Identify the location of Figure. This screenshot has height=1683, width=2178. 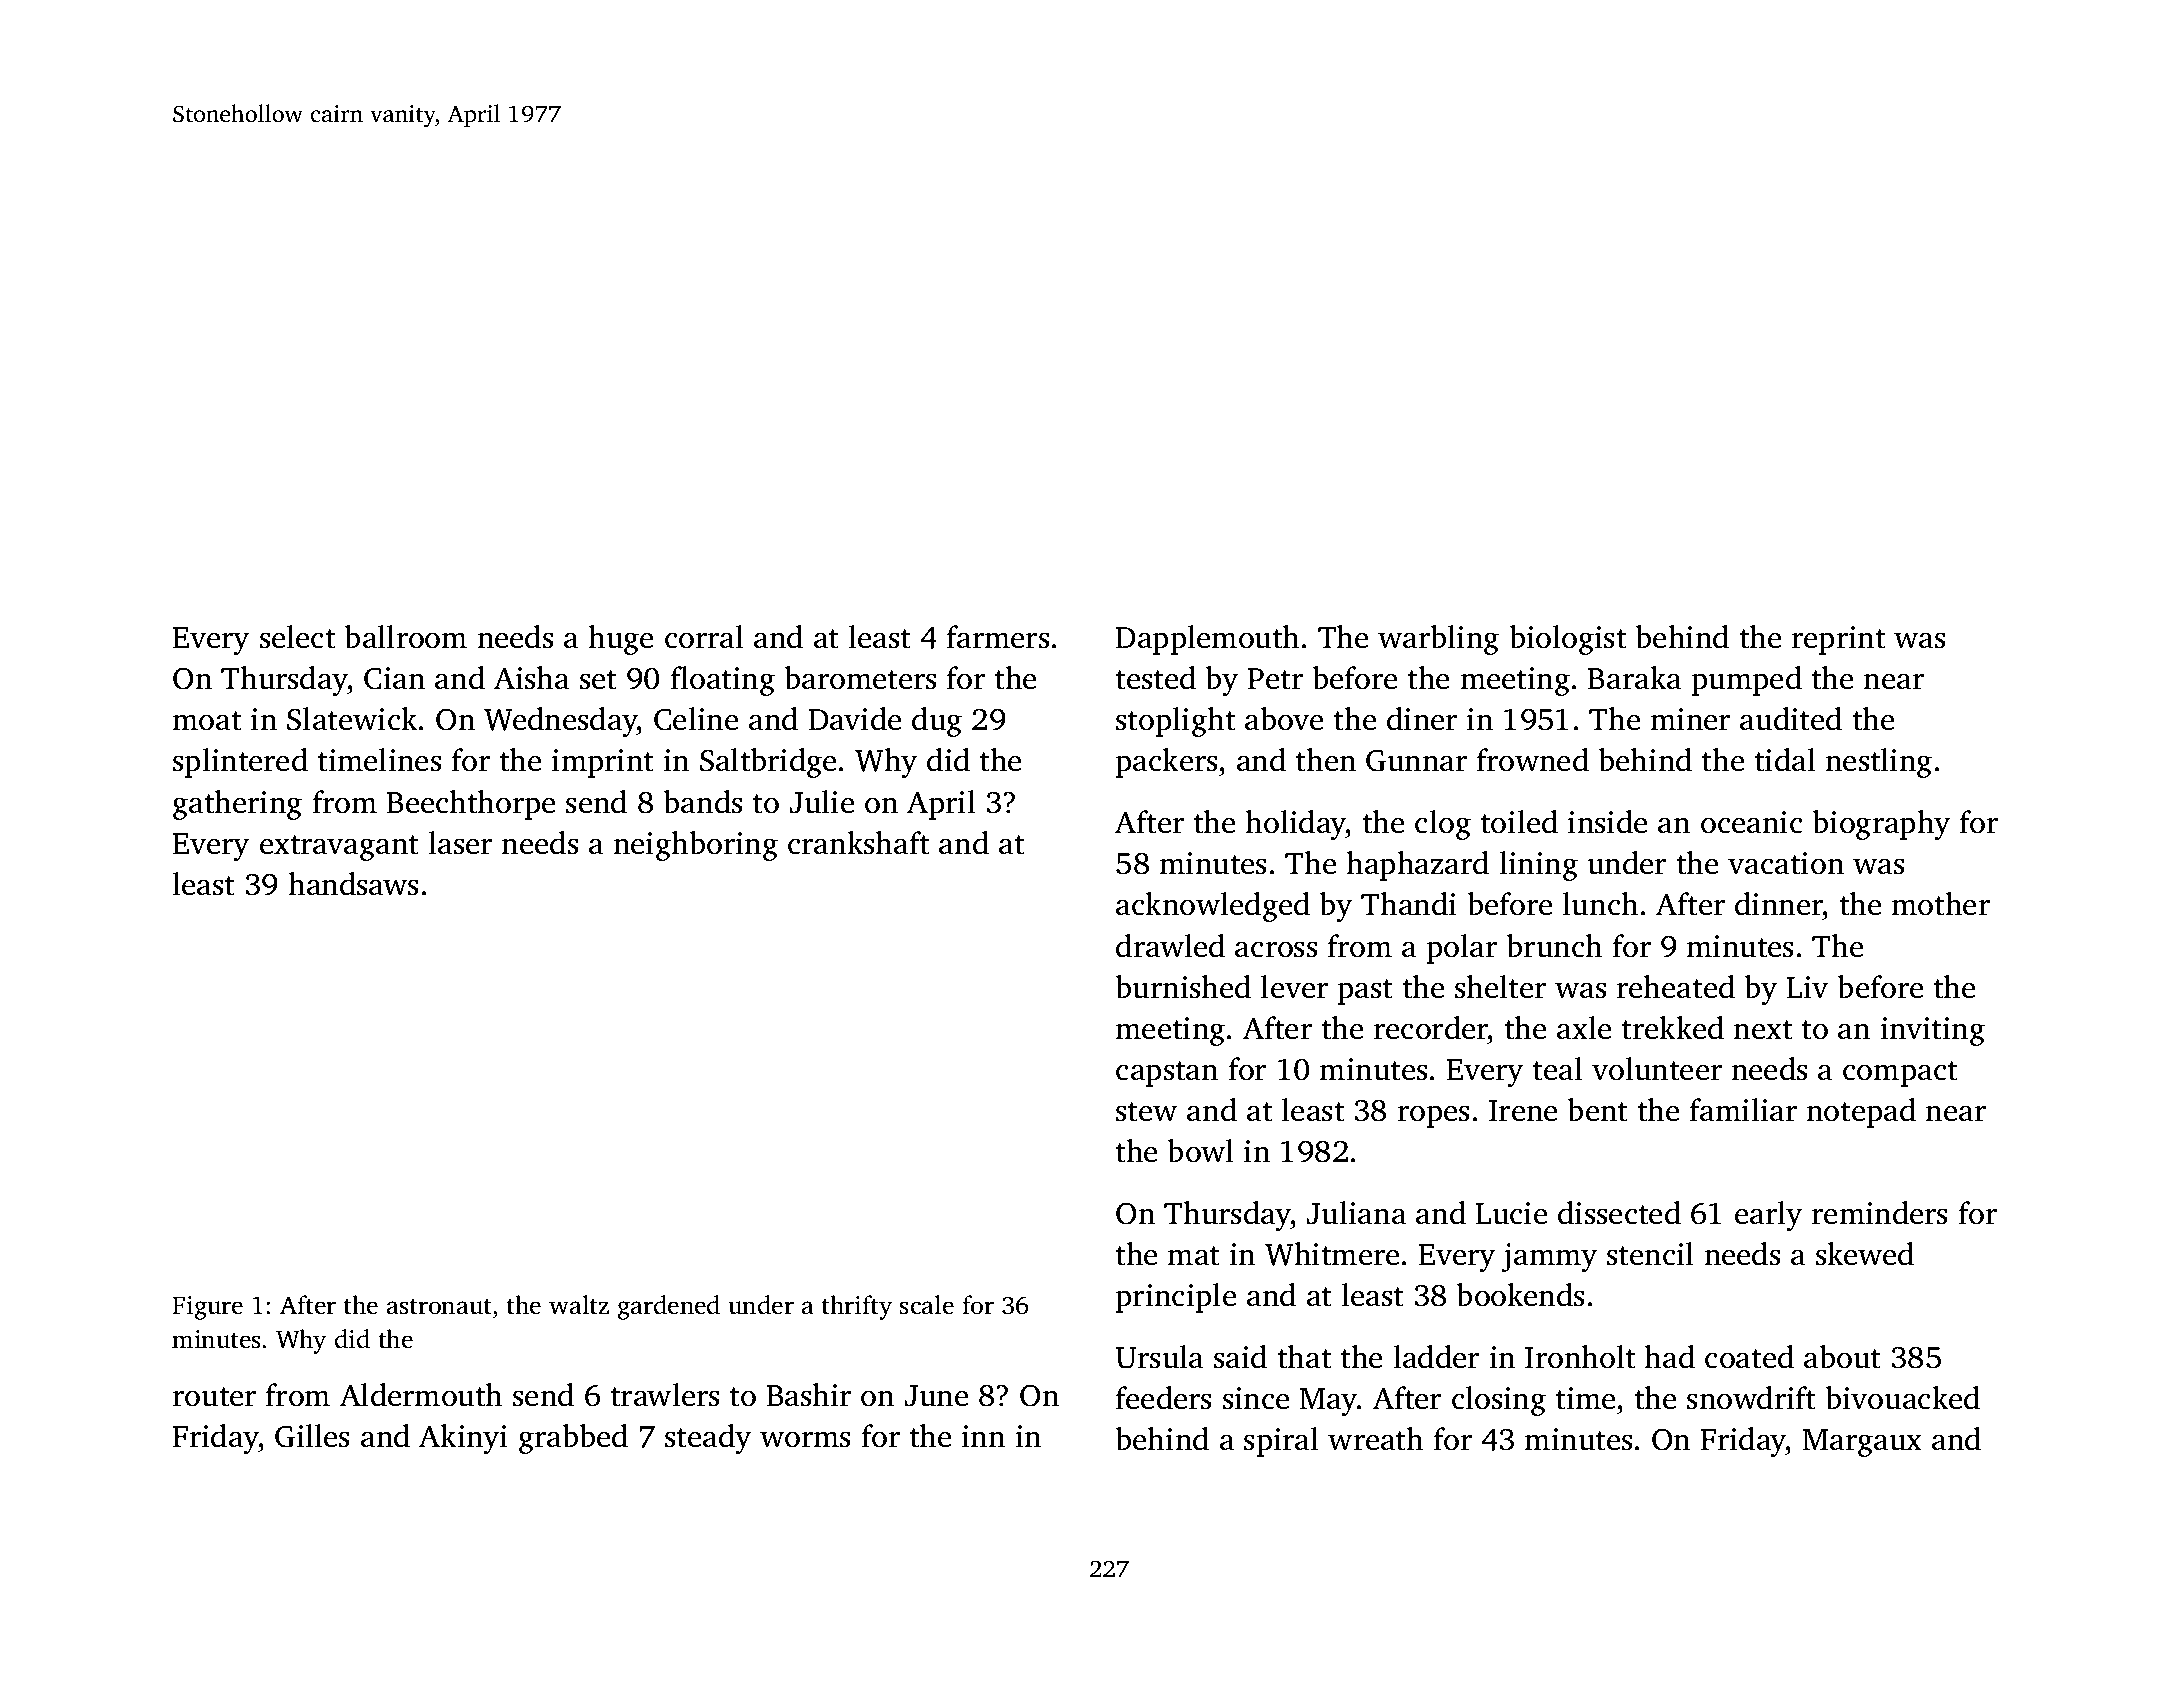
(207, 1308).
